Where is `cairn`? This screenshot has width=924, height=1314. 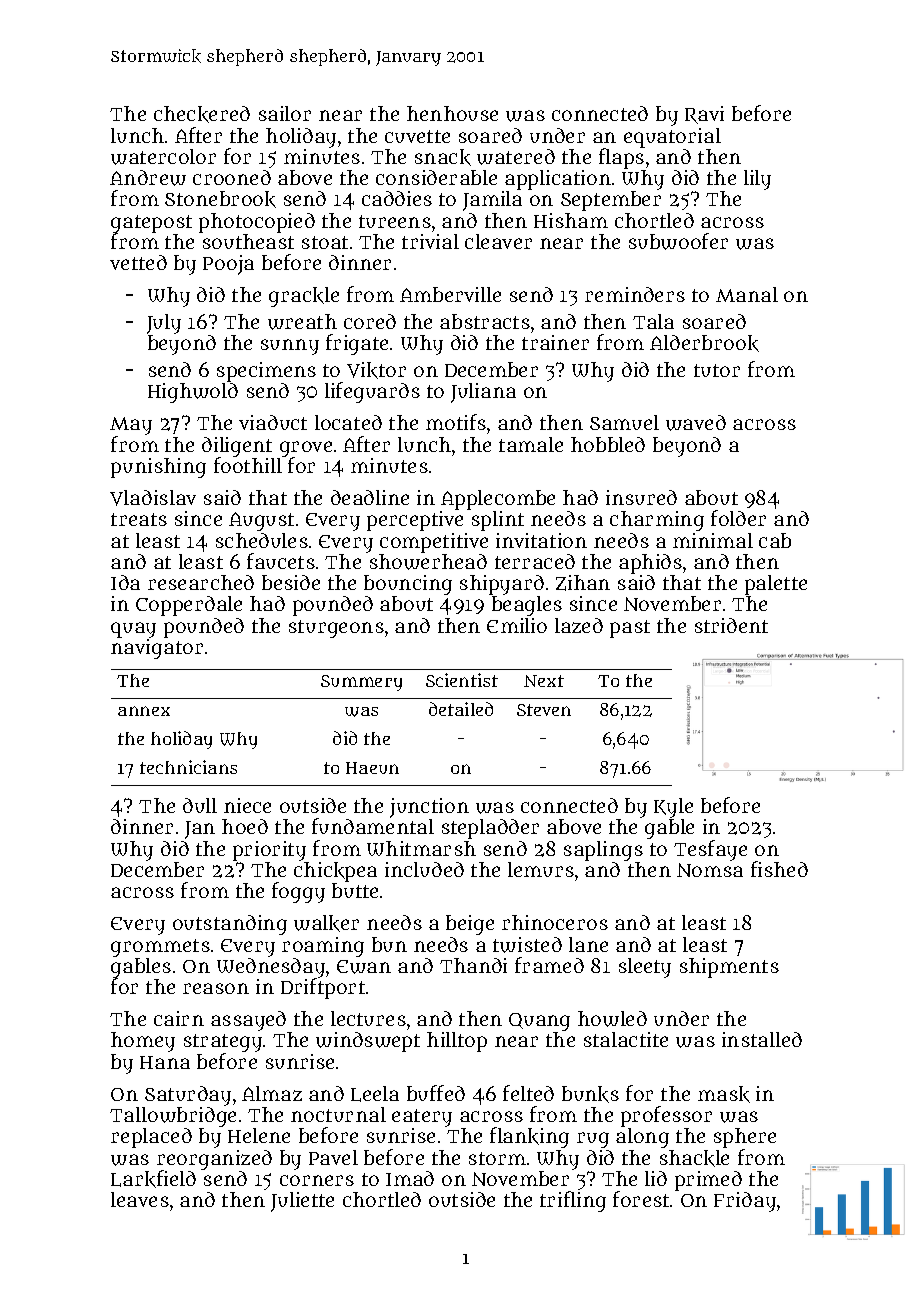
cairn is located at coordinates (179, 1018).
